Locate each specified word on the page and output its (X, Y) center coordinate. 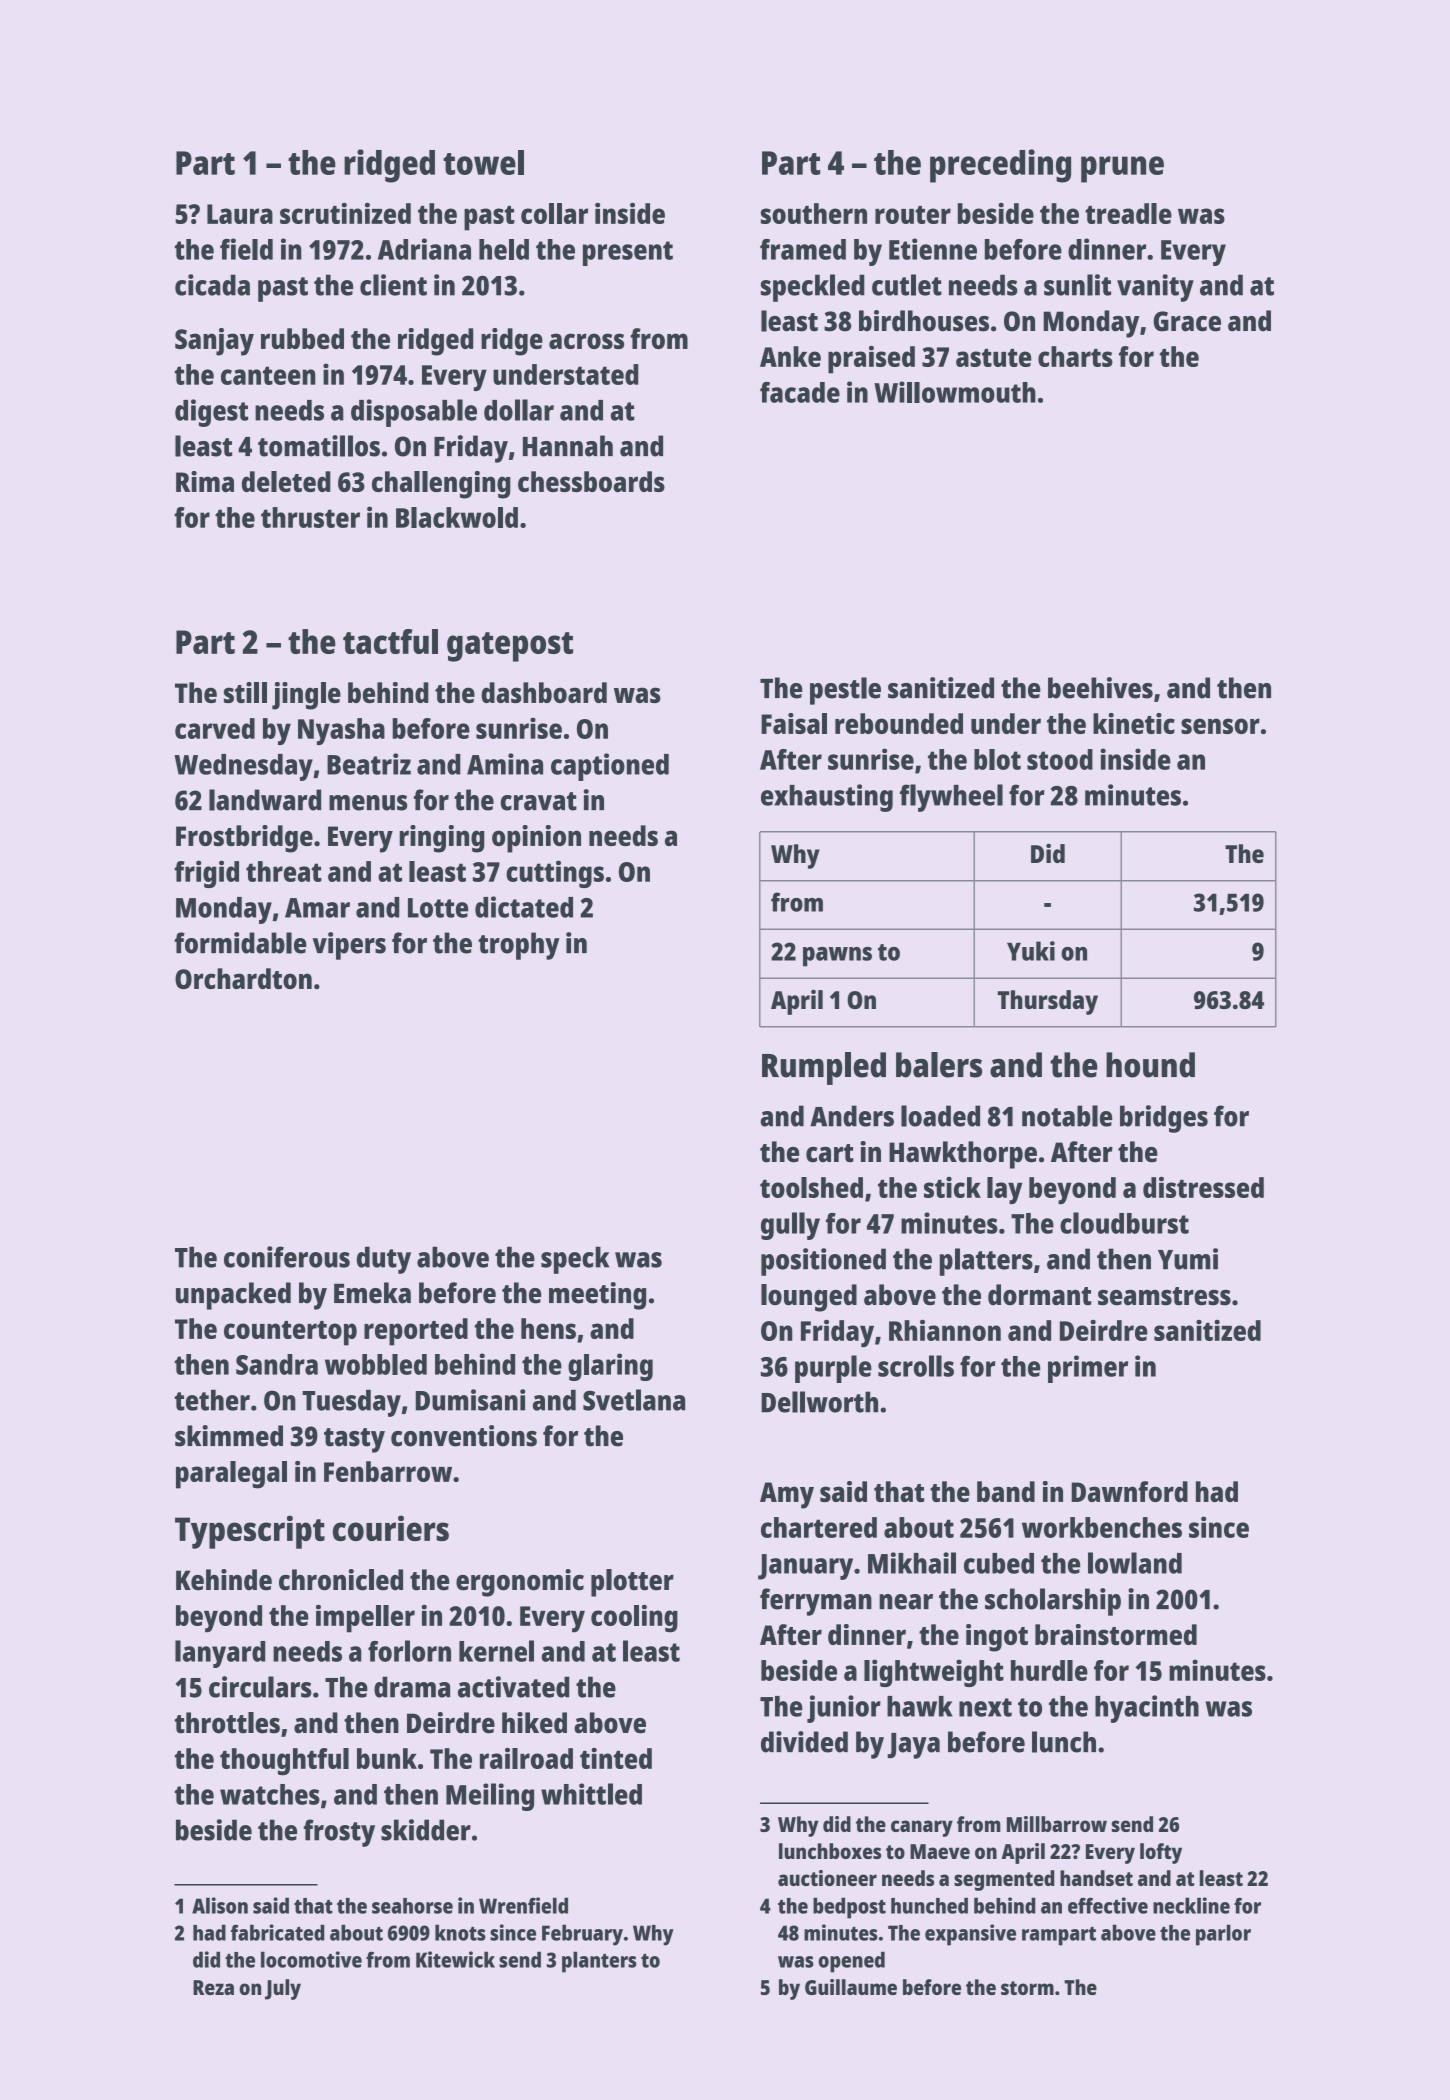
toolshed (811, 1187)
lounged (809, 1298)
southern (814, 213)
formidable (241, 943)
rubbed (302, 338)
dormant (1039, 1295)
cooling (634, 1619)
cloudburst (1124, 1223)
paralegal (231, 1475)
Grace (1187, 321)
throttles (227, 1723)
